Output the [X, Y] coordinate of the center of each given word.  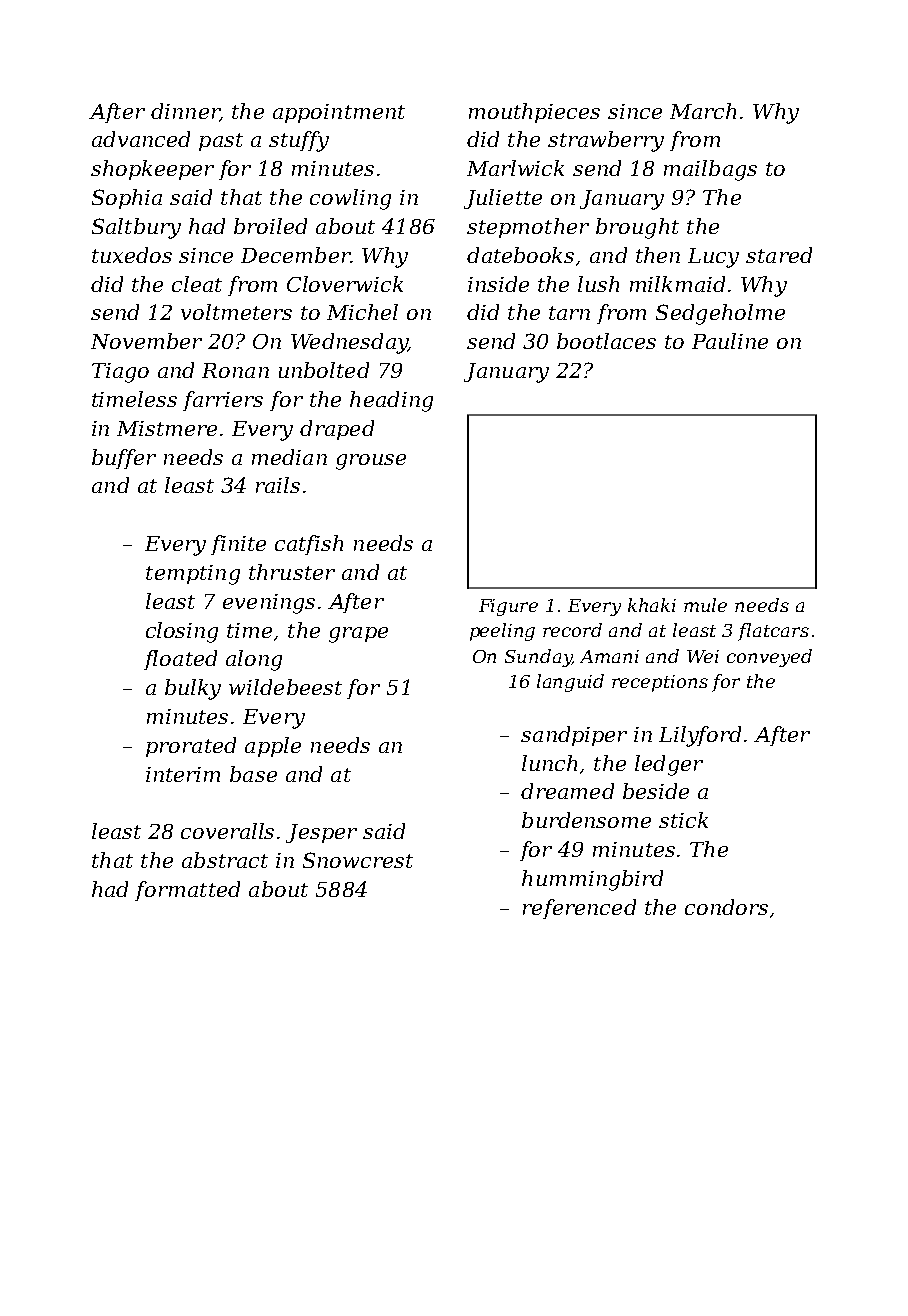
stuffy [299, 141]
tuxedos [132, 255]
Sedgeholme [720, 314]
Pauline [730, 341]
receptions [660, 683]
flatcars [773, 632]
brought [637, 228]
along [254, 660]
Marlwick [515, 168]
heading [391, 401]
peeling [502, 632]
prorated [191, 747]
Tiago [120, 373]
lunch [549, 763]
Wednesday [349, 343]
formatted [187, 891]
